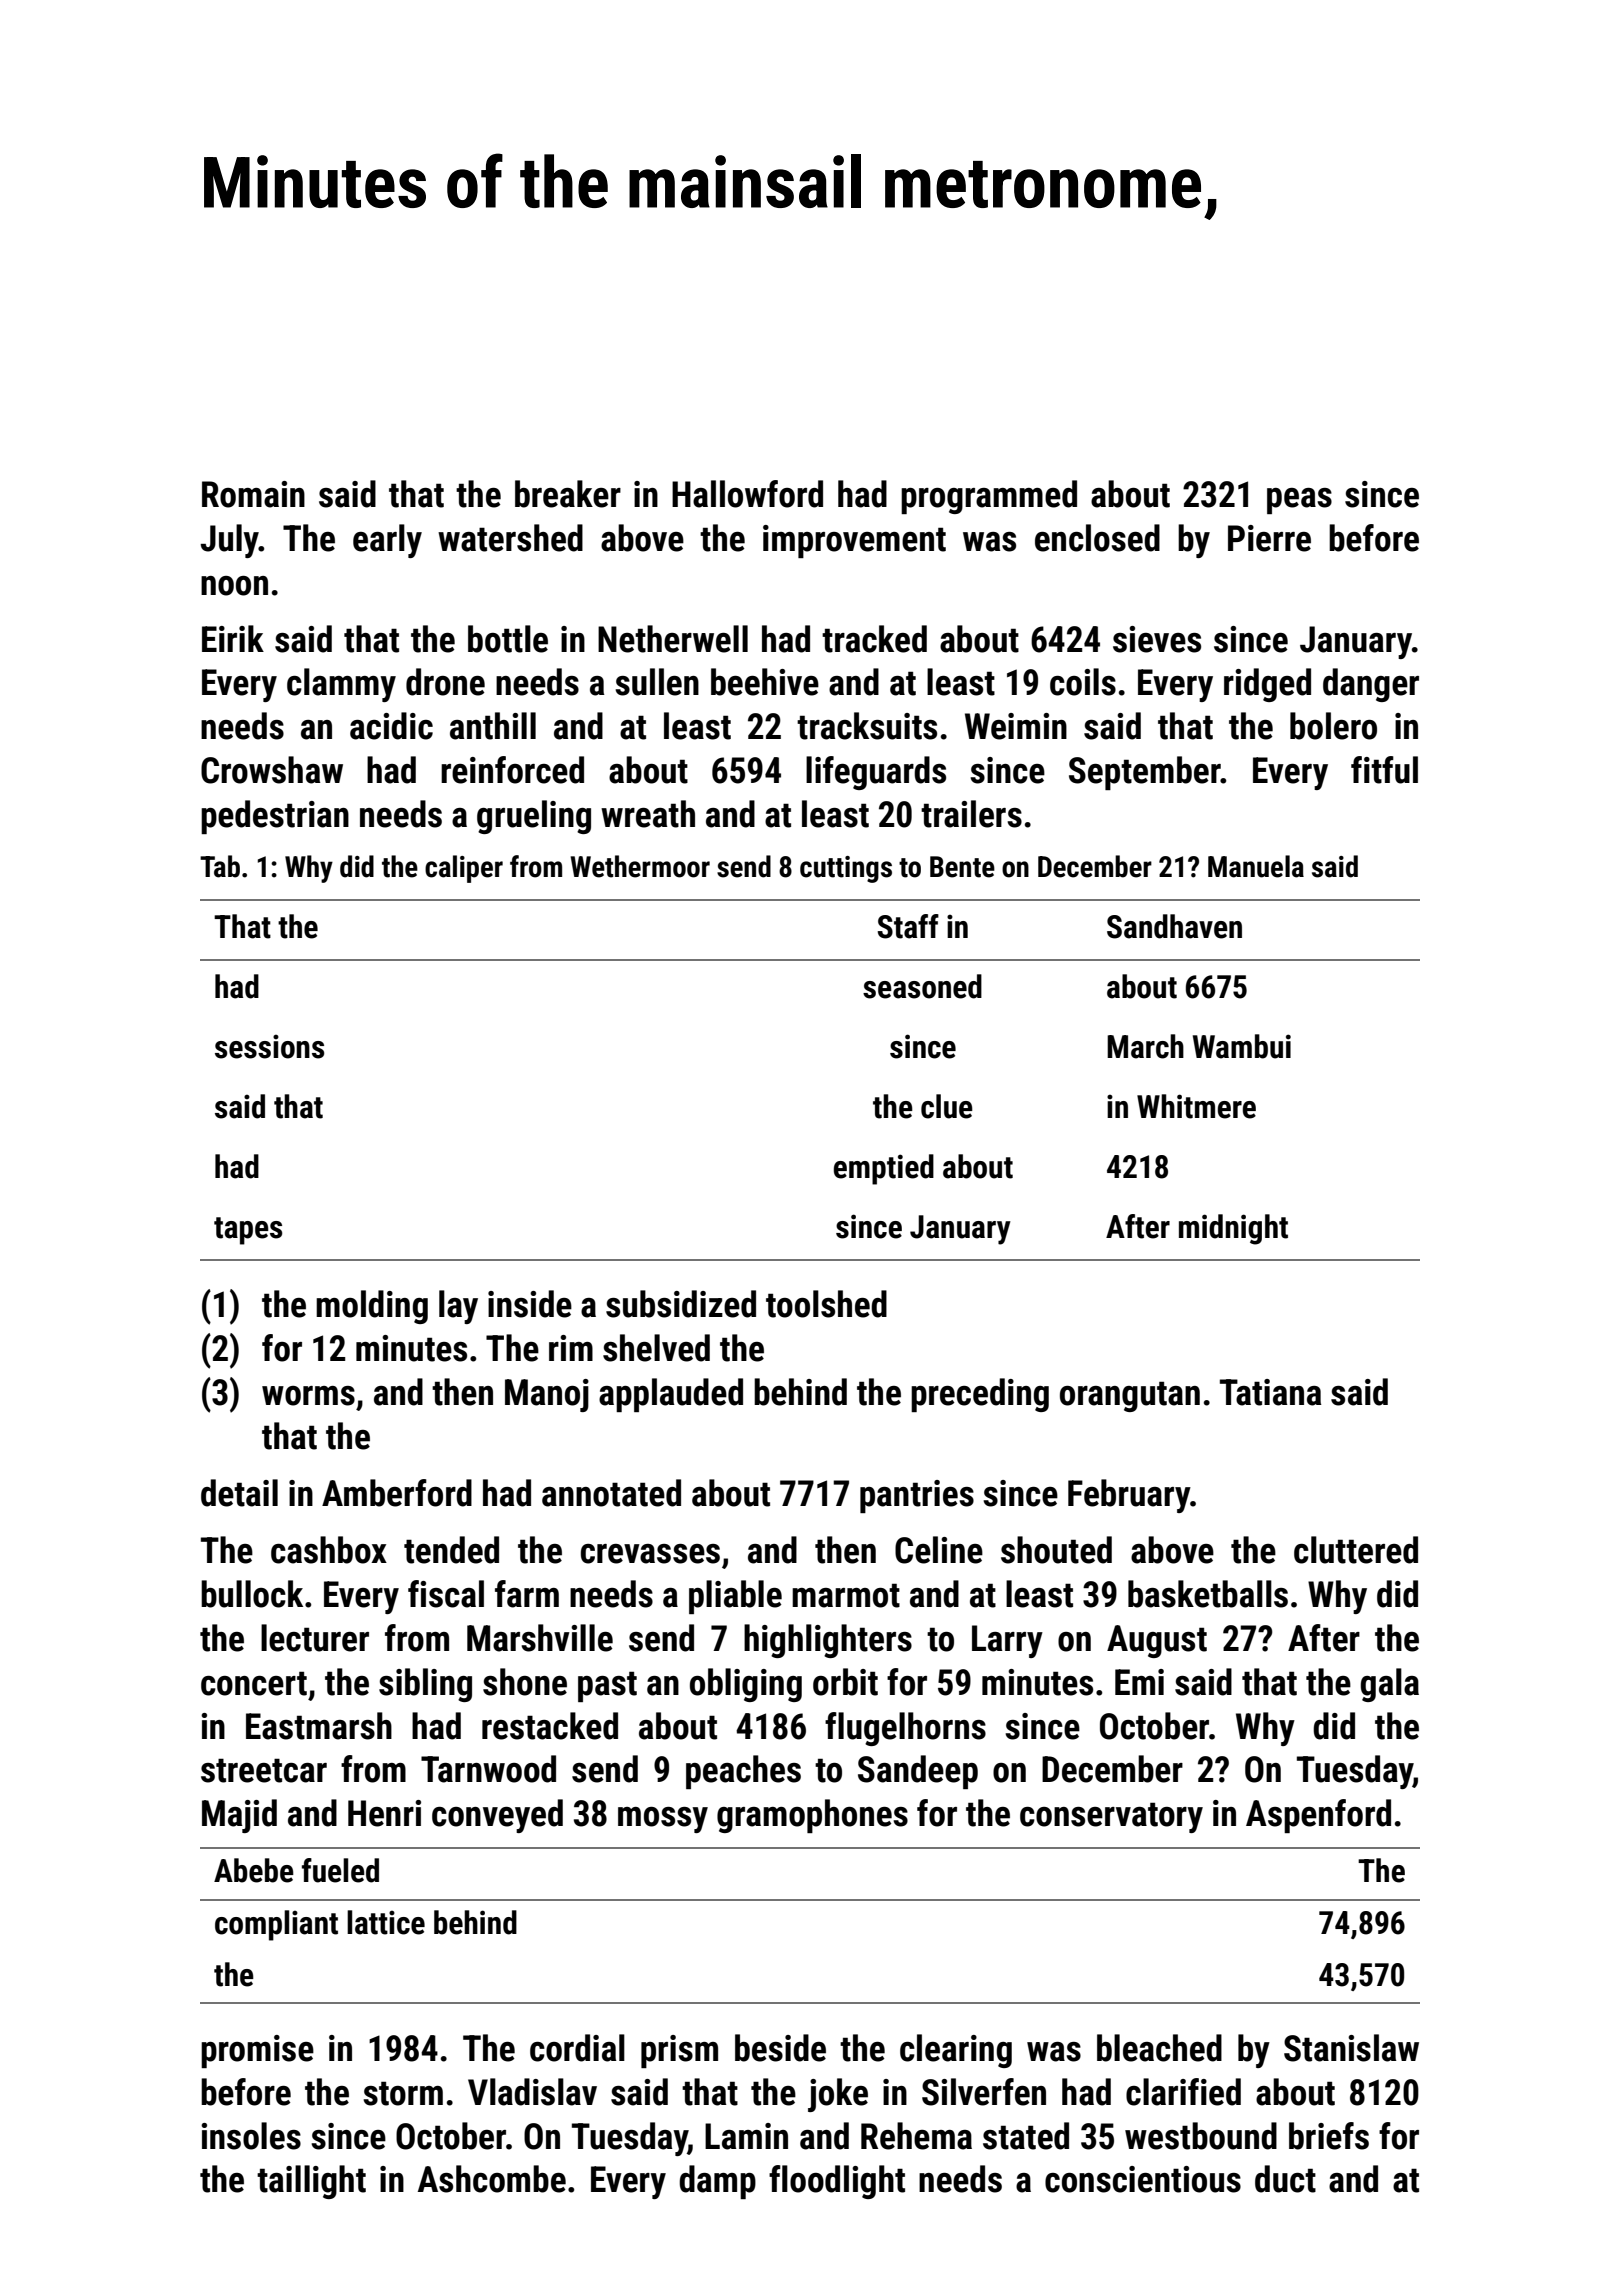 This screenshot has height=2292, width=1620. I want to click on conscientious, so click(1143, 2179).
